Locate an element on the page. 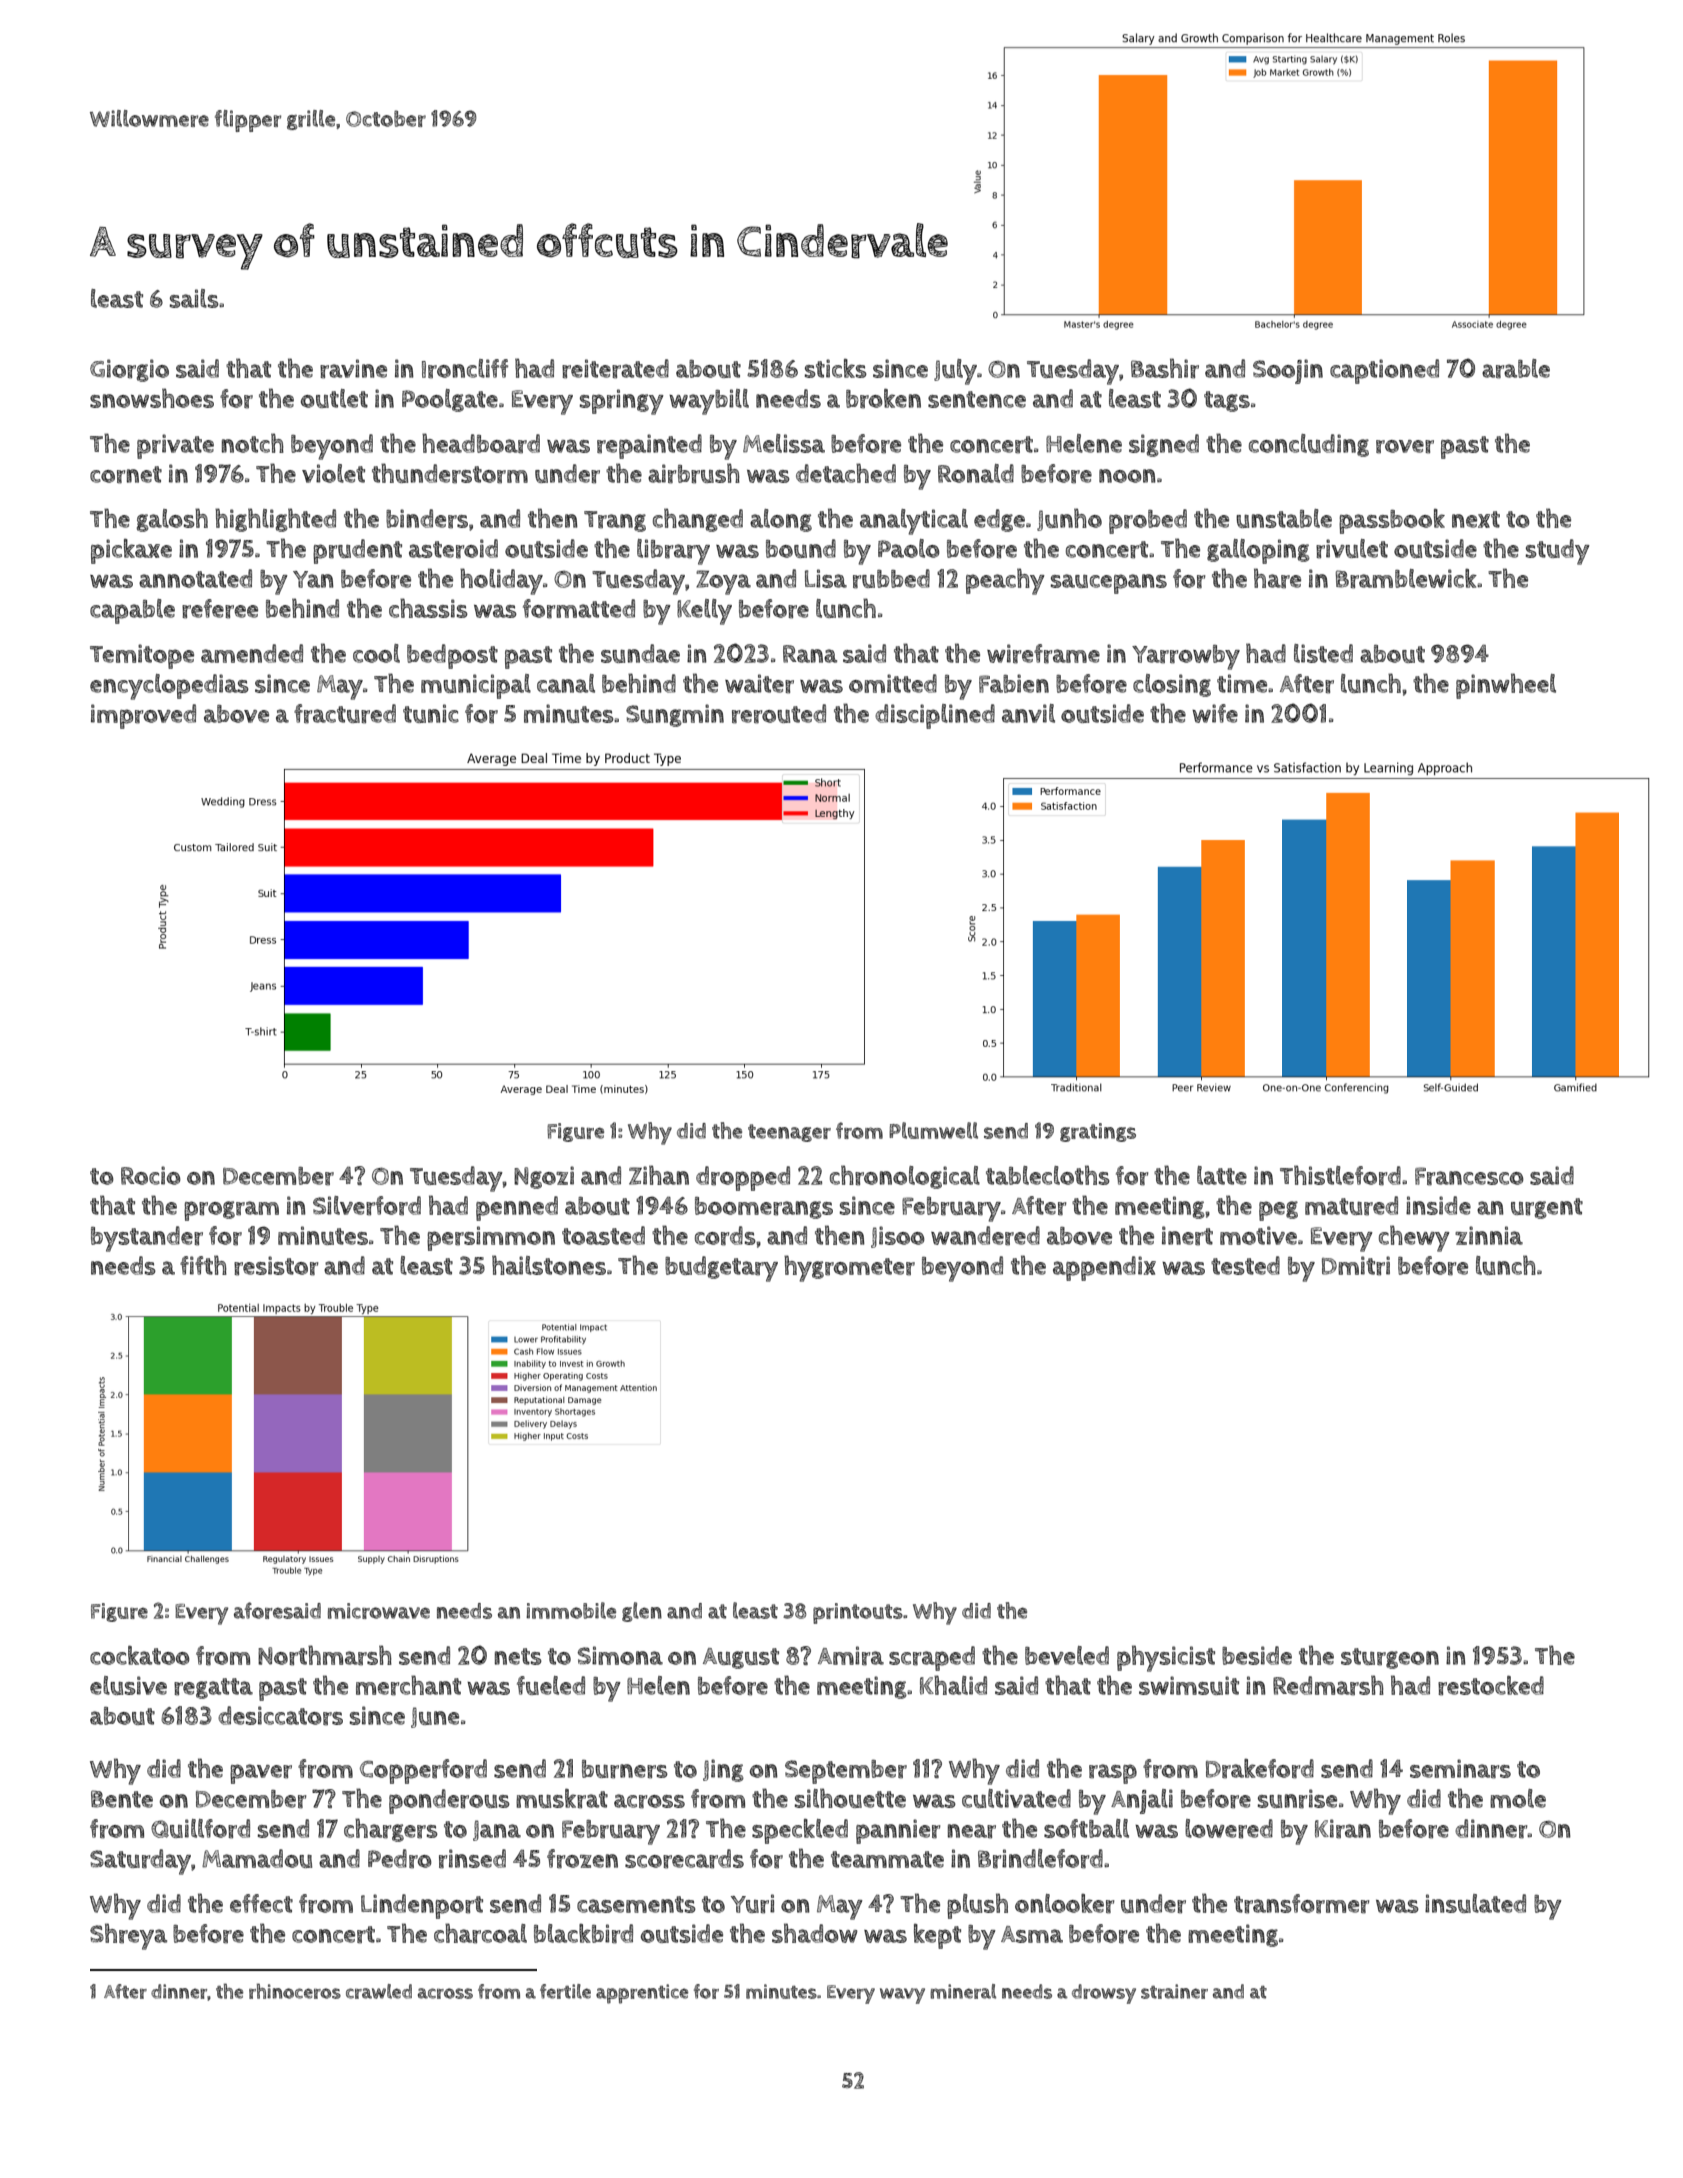 The width and height of the document is (1683, 2178). wife is located at coordinates (1215, 713).
